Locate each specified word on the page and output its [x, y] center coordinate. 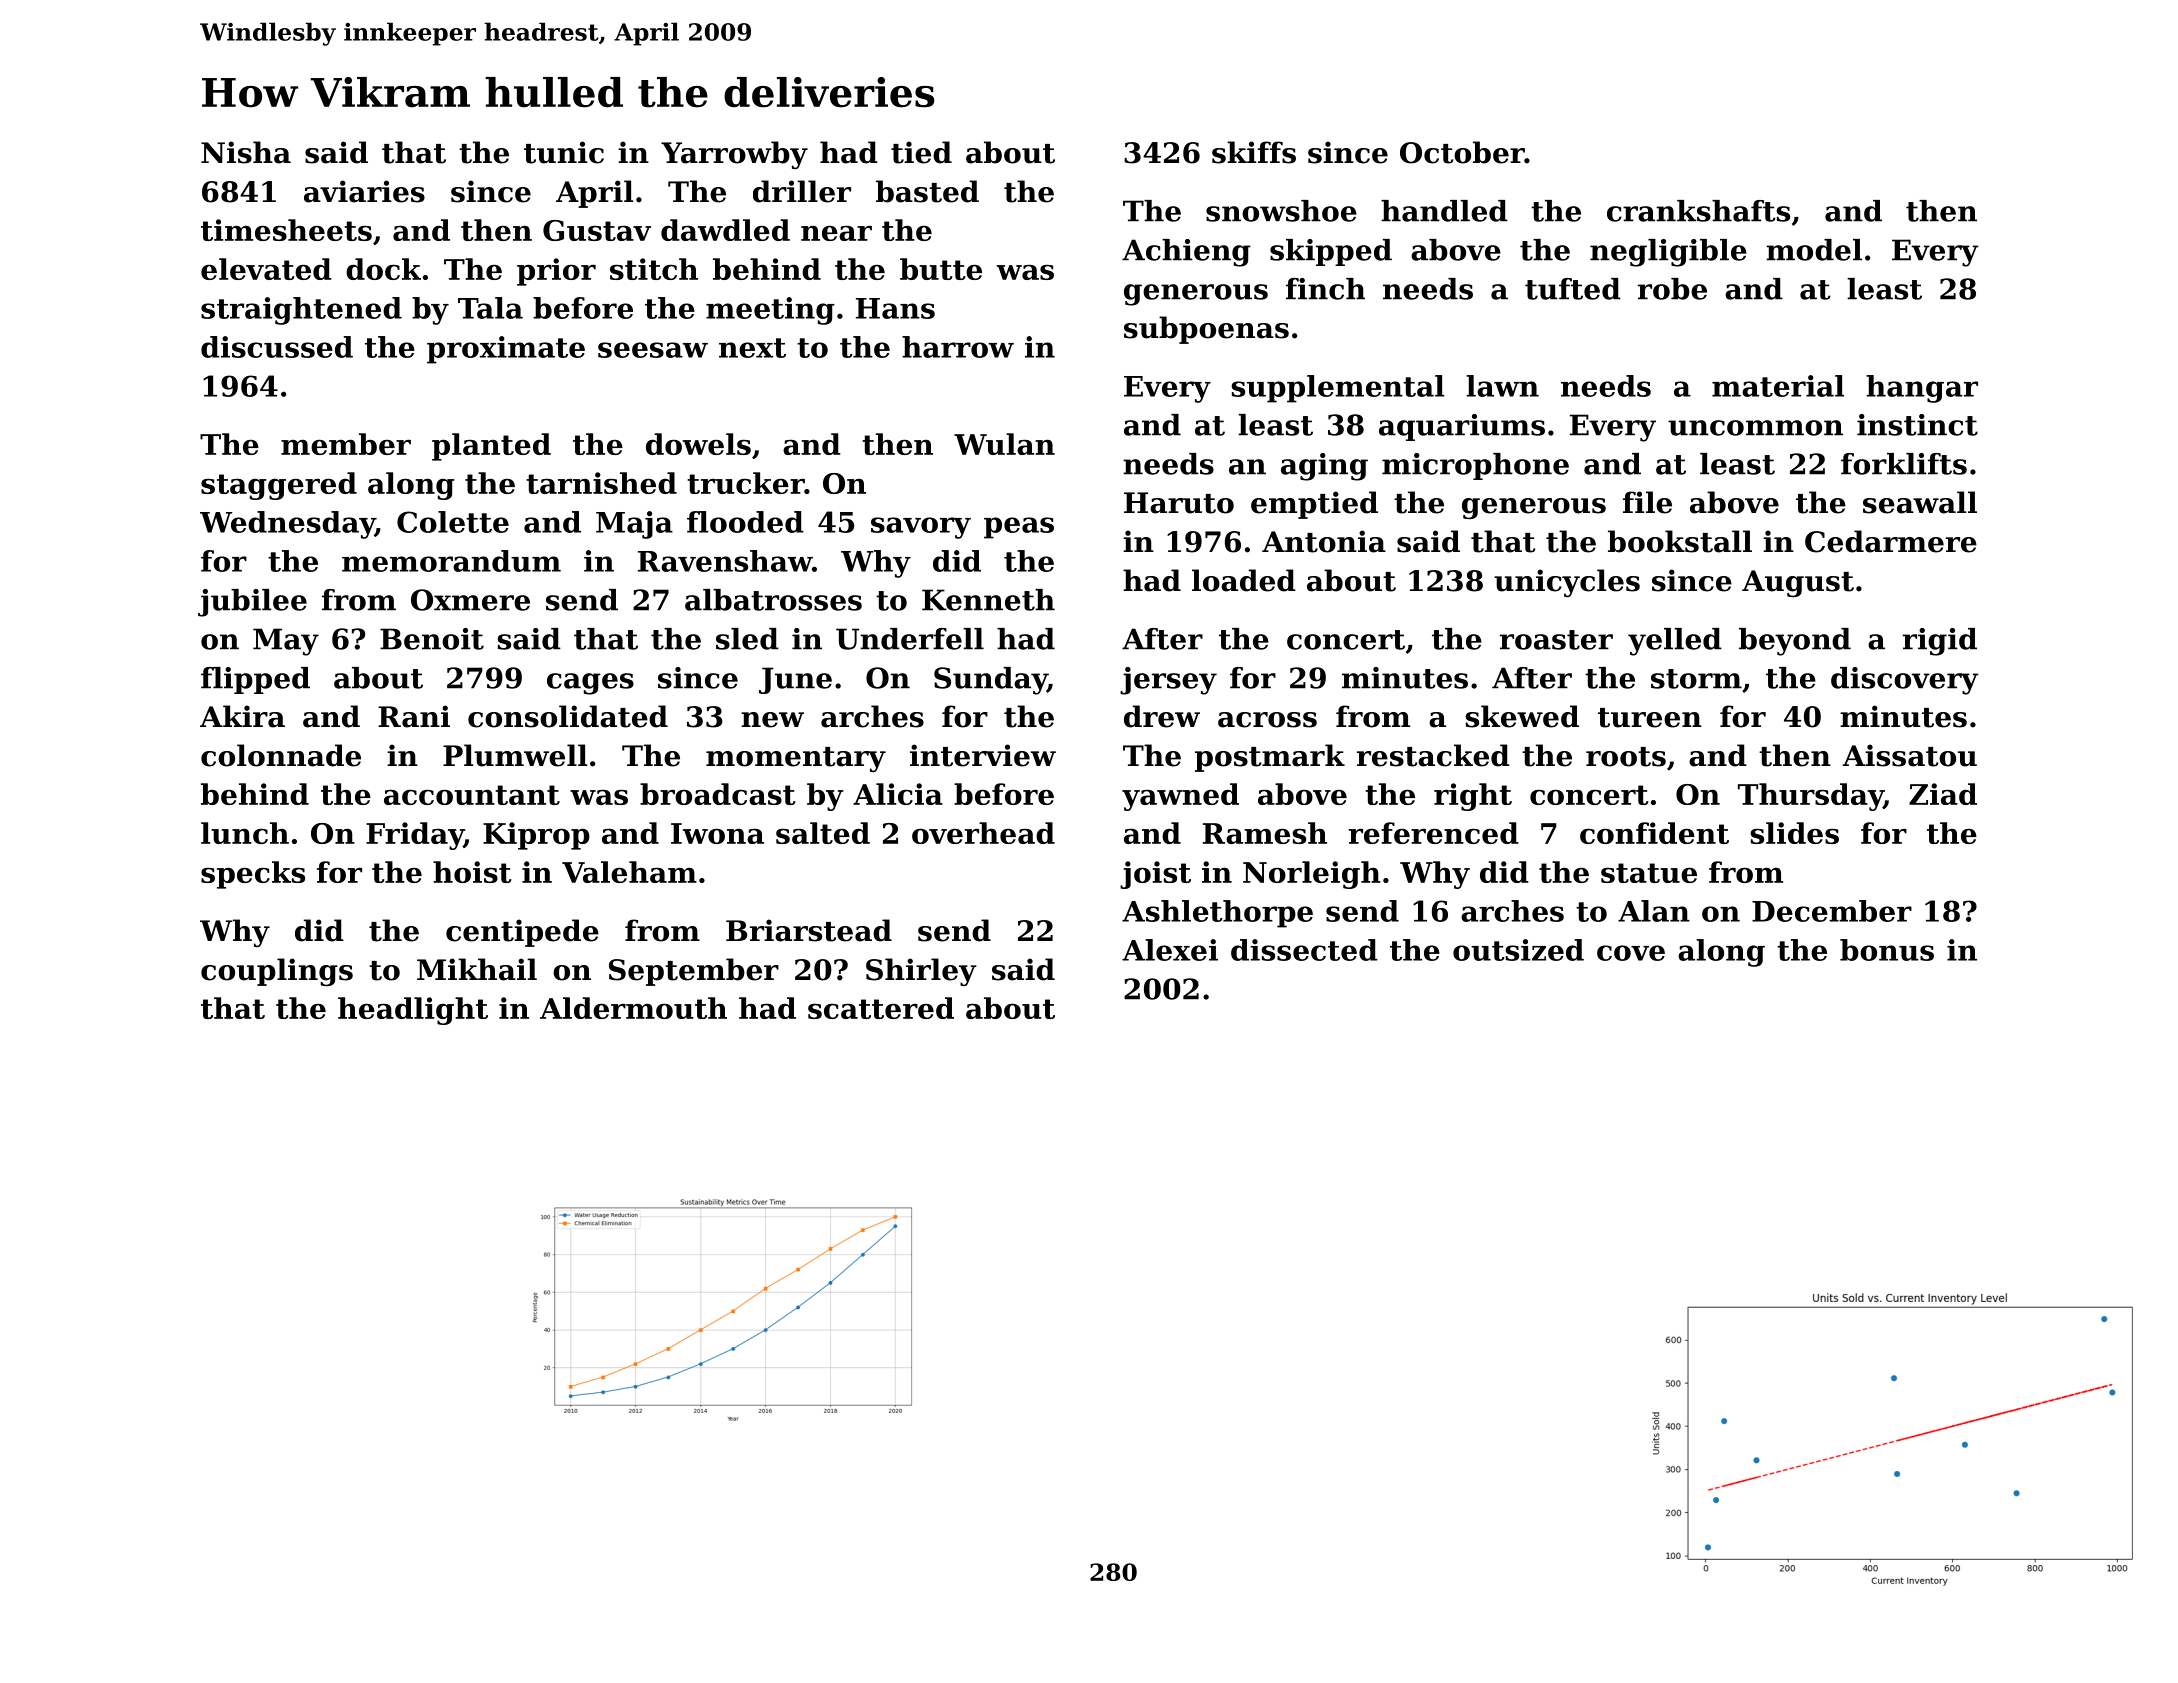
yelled [1675, 642]
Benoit [432, 639]
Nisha [246, 152]
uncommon [1755, 428]
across [1267, 720]
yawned [1180, 797]
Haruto [1179, 503]
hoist [472, 872]
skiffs [1254, 152]
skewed [1522, 716]
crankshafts [1698, 211]
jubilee [252, 603]
